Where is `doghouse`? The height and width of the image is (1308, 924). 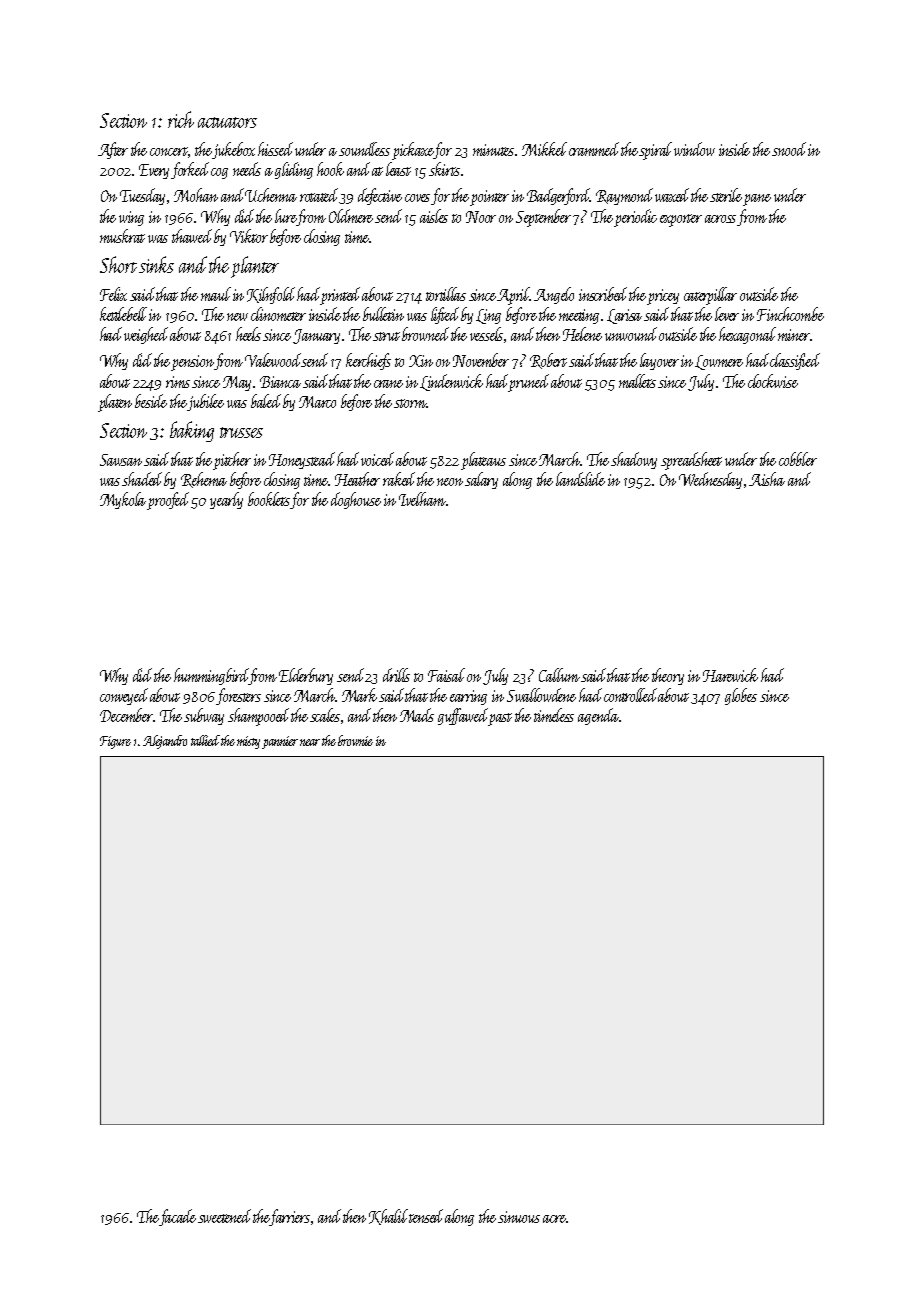 doghouse is located at coordinates (356, 500).
